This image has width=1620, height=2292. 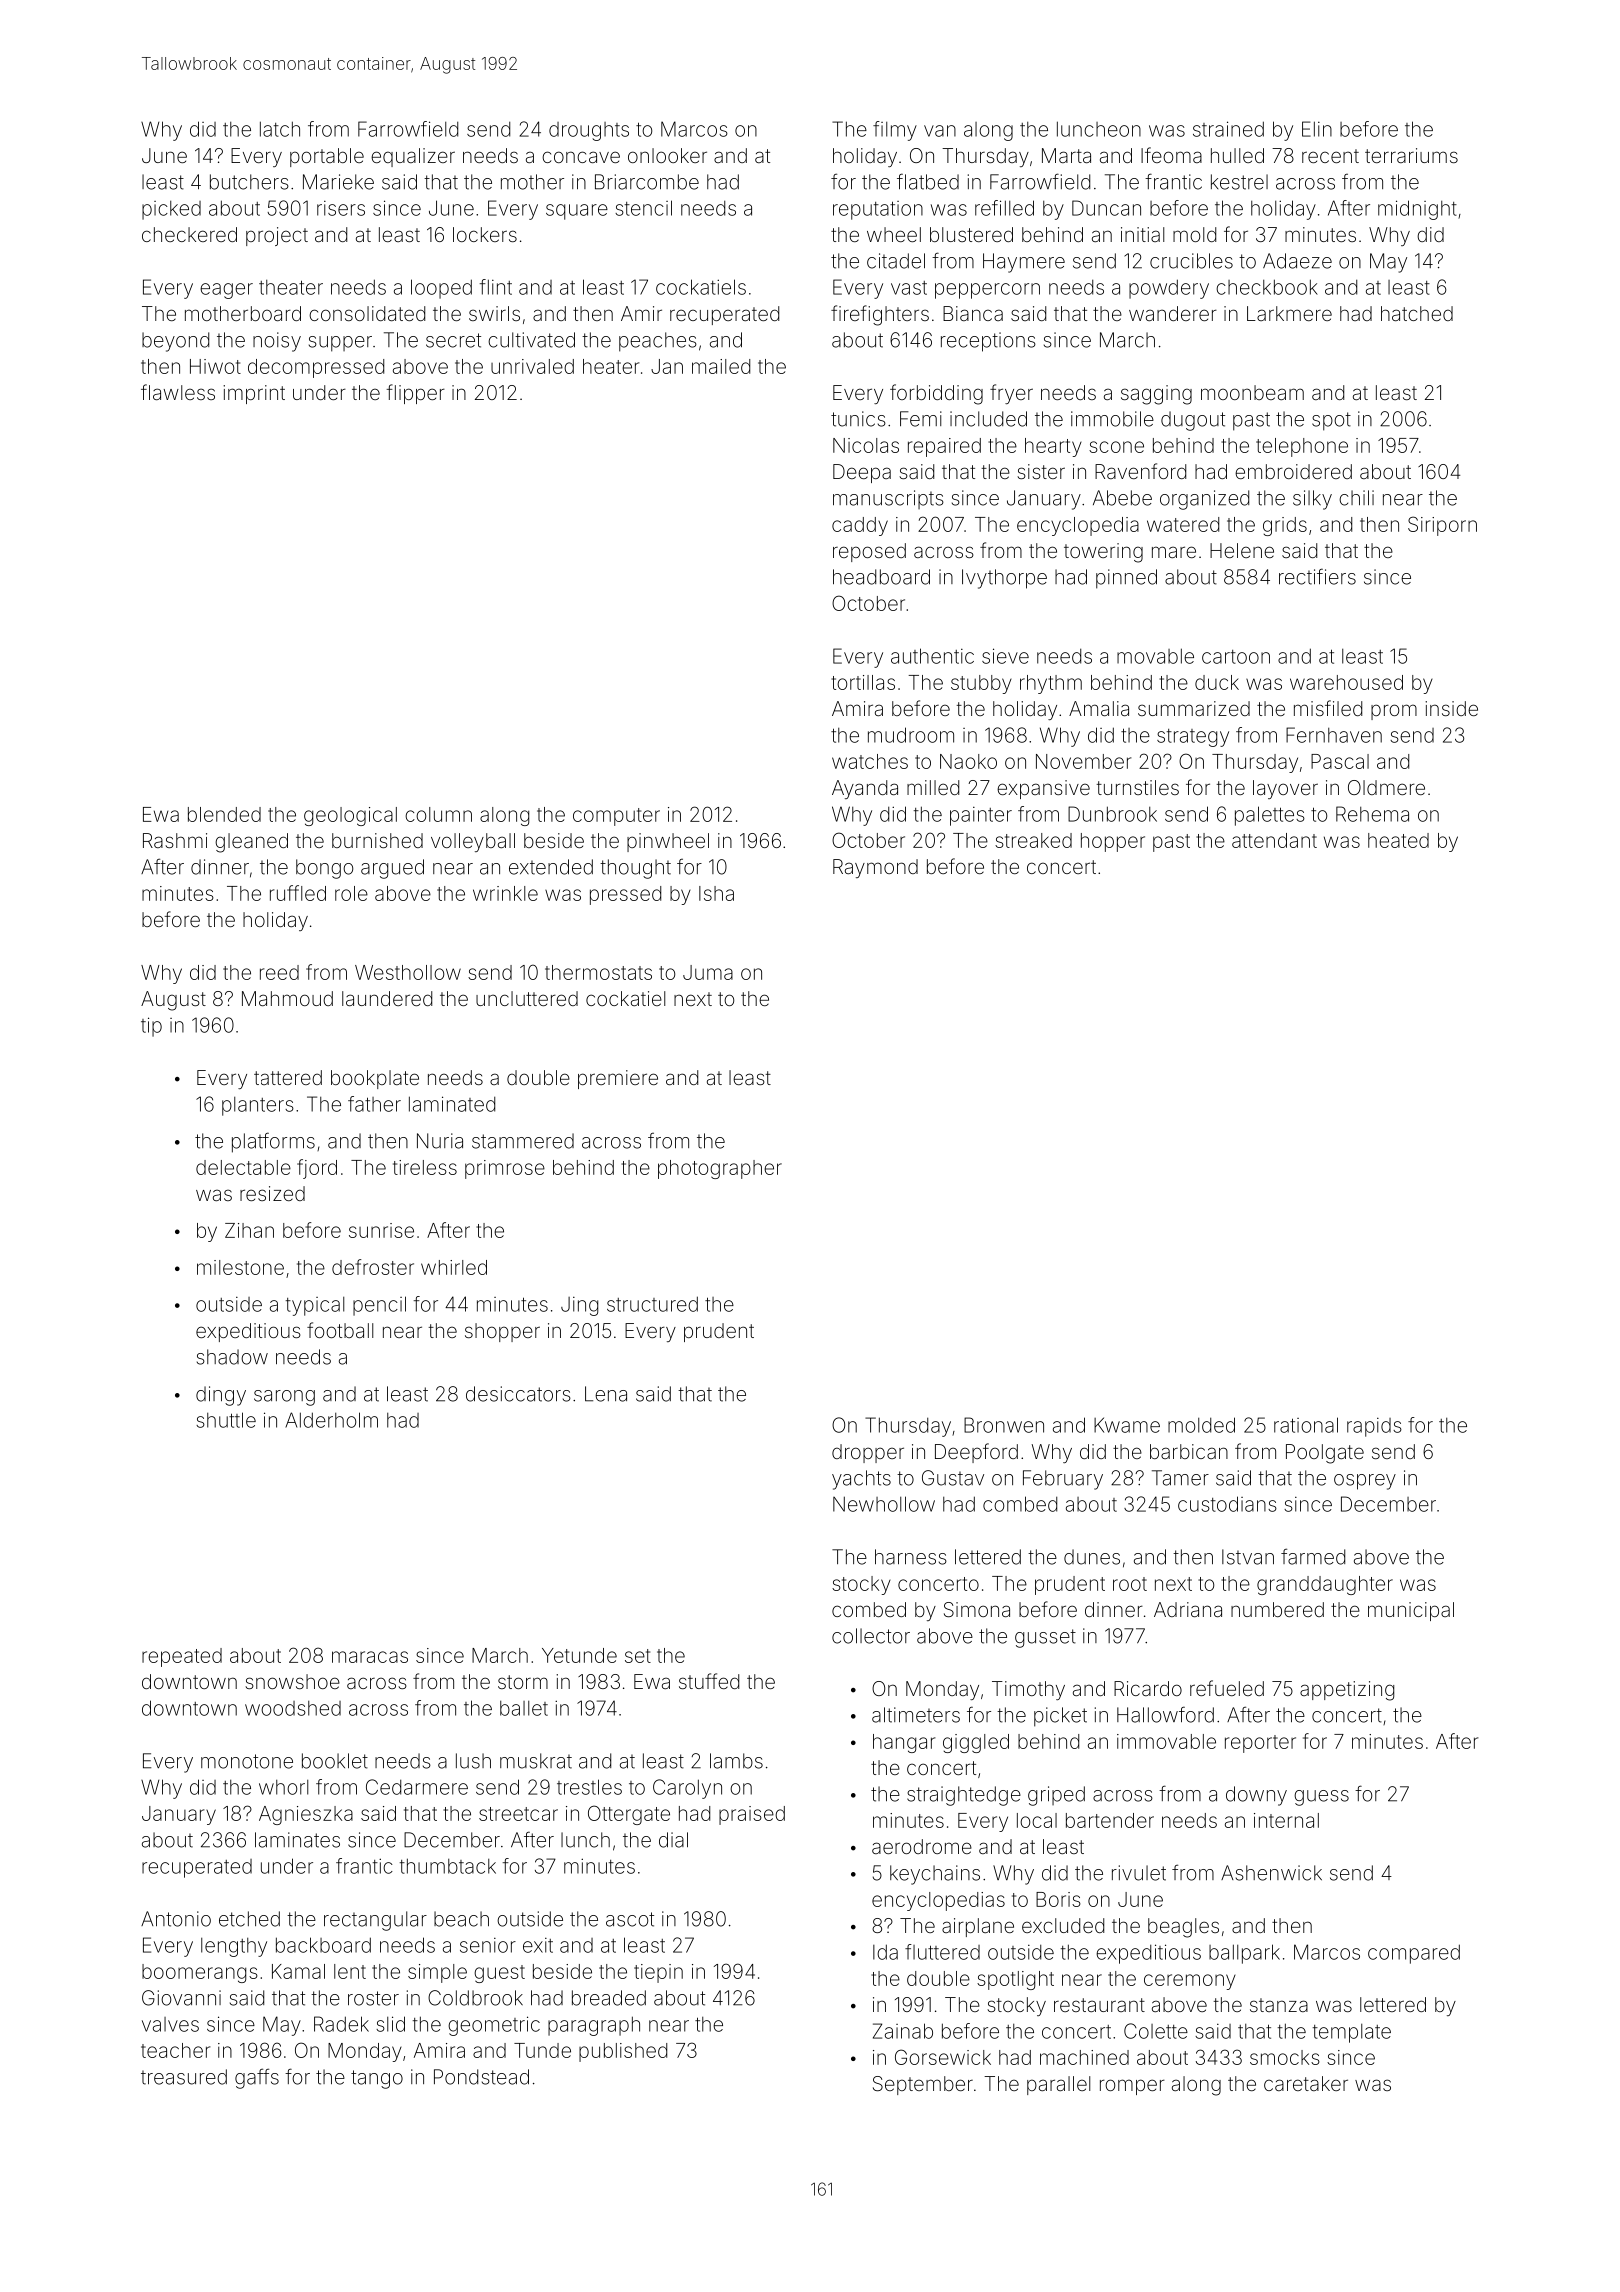 What do you see at coordinates (935, 1875) in the image?
I see `keychains` at bounding box center [935, 1875].
